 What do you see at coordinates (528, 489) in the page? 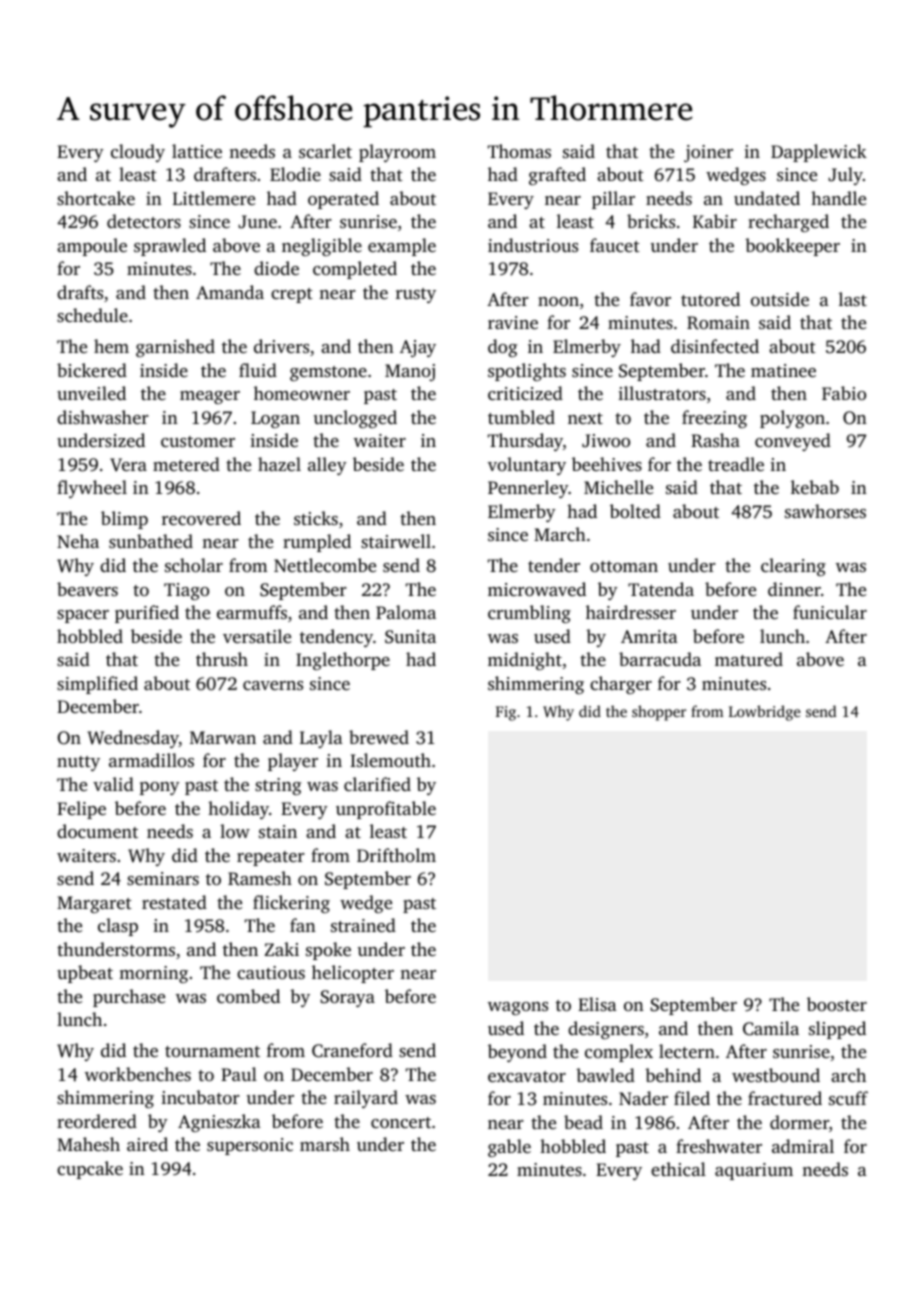
I see `Pennerley` at bounding box center [528, 489].
